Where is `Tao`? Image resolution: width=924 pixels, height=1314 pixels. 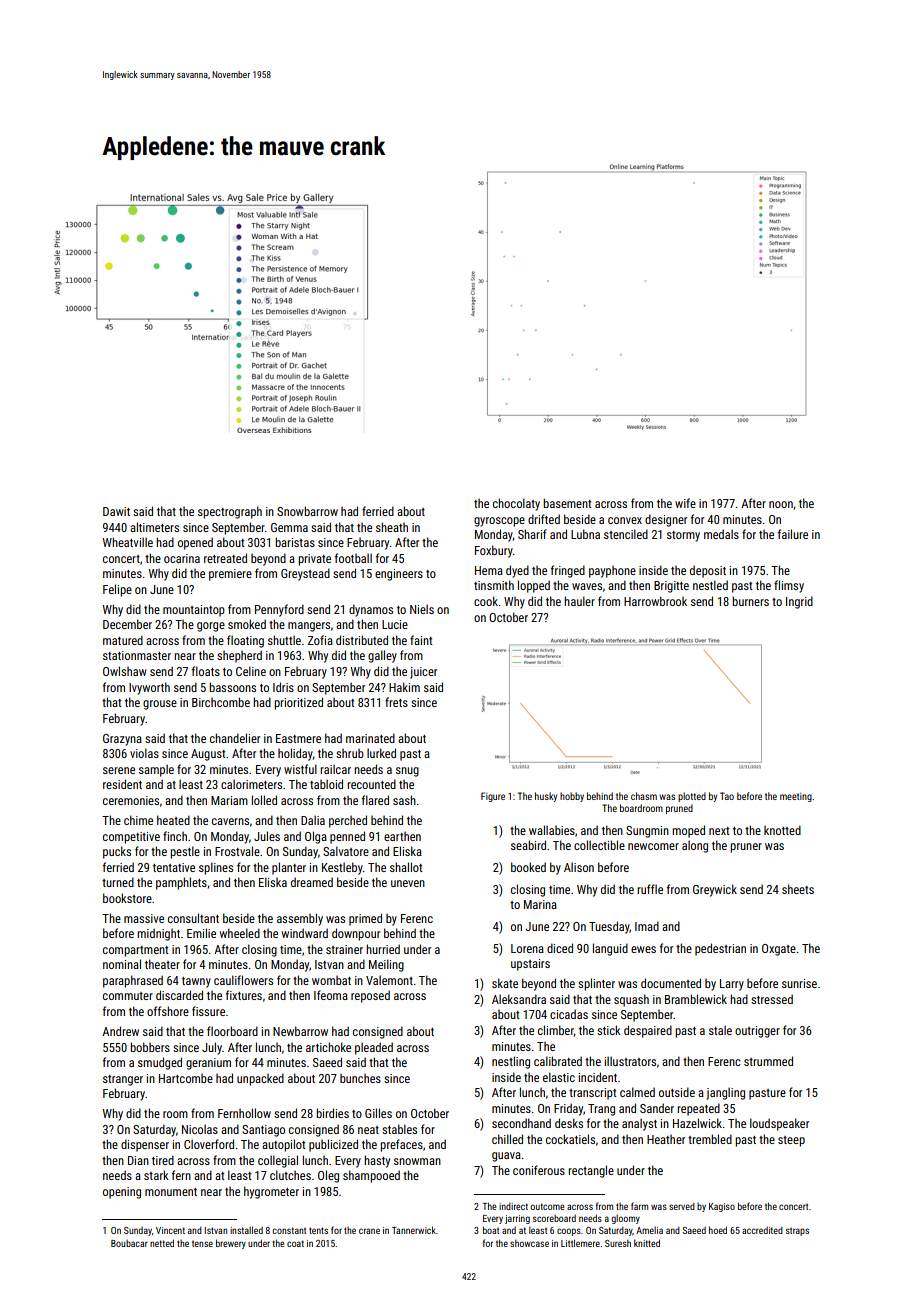 Tao is located at coordinates (727, 796).
